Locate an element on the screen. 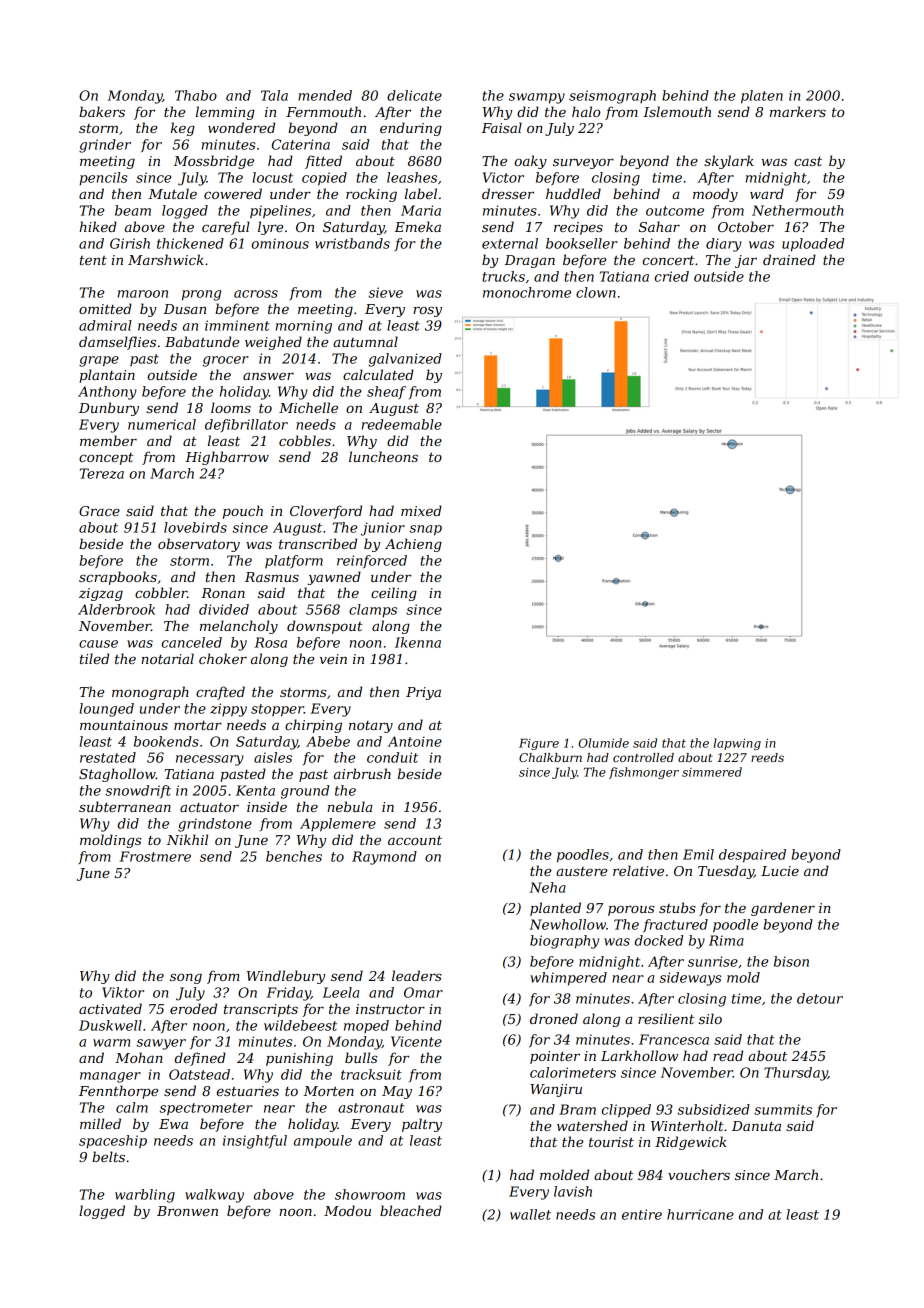 This screenshot has width=924, height=1308. uploaded is located at coordinates (813, 245).
